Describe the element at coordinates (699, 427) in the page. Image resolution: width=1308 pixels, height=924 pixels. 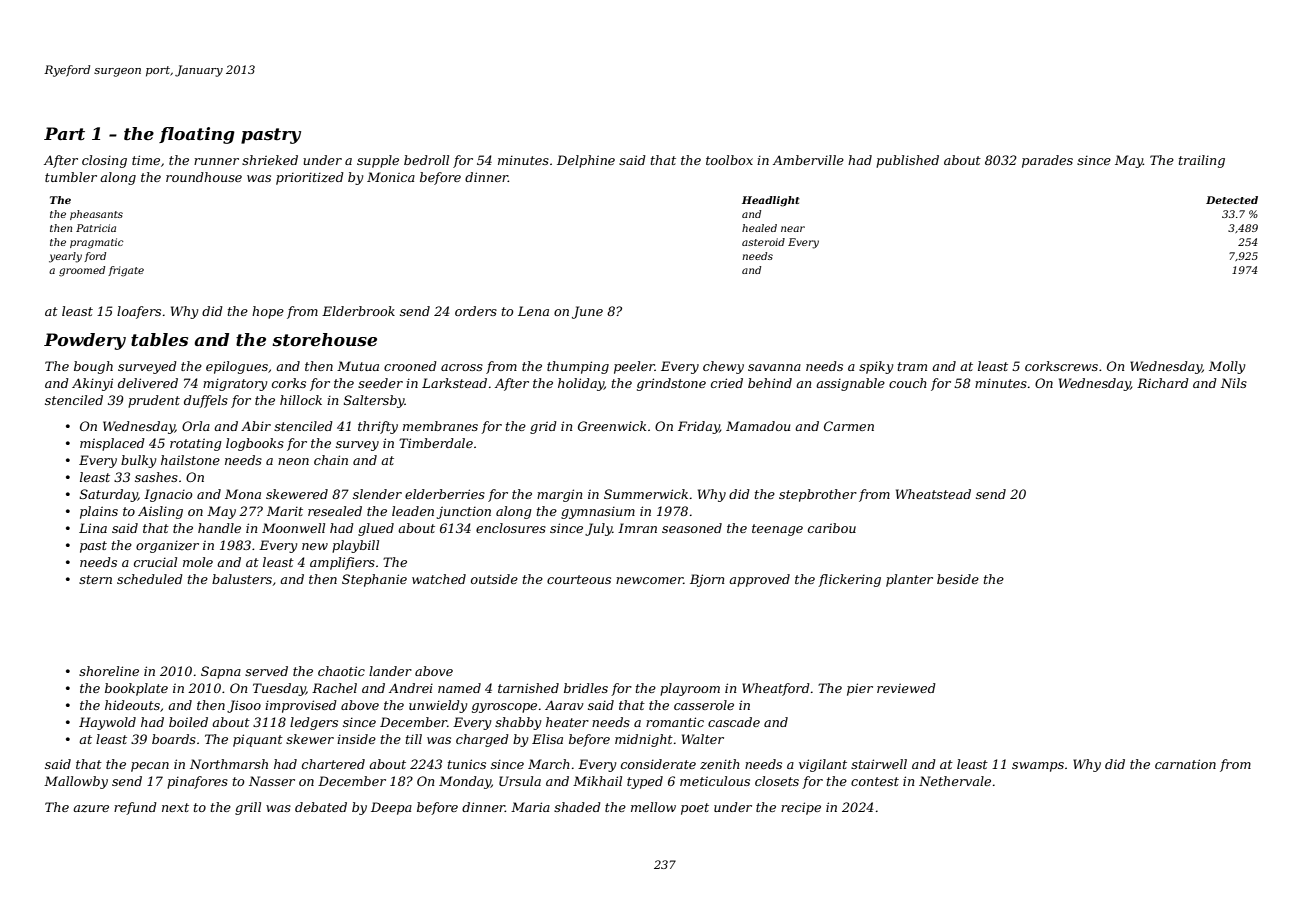
I see `Friday` at that location.
